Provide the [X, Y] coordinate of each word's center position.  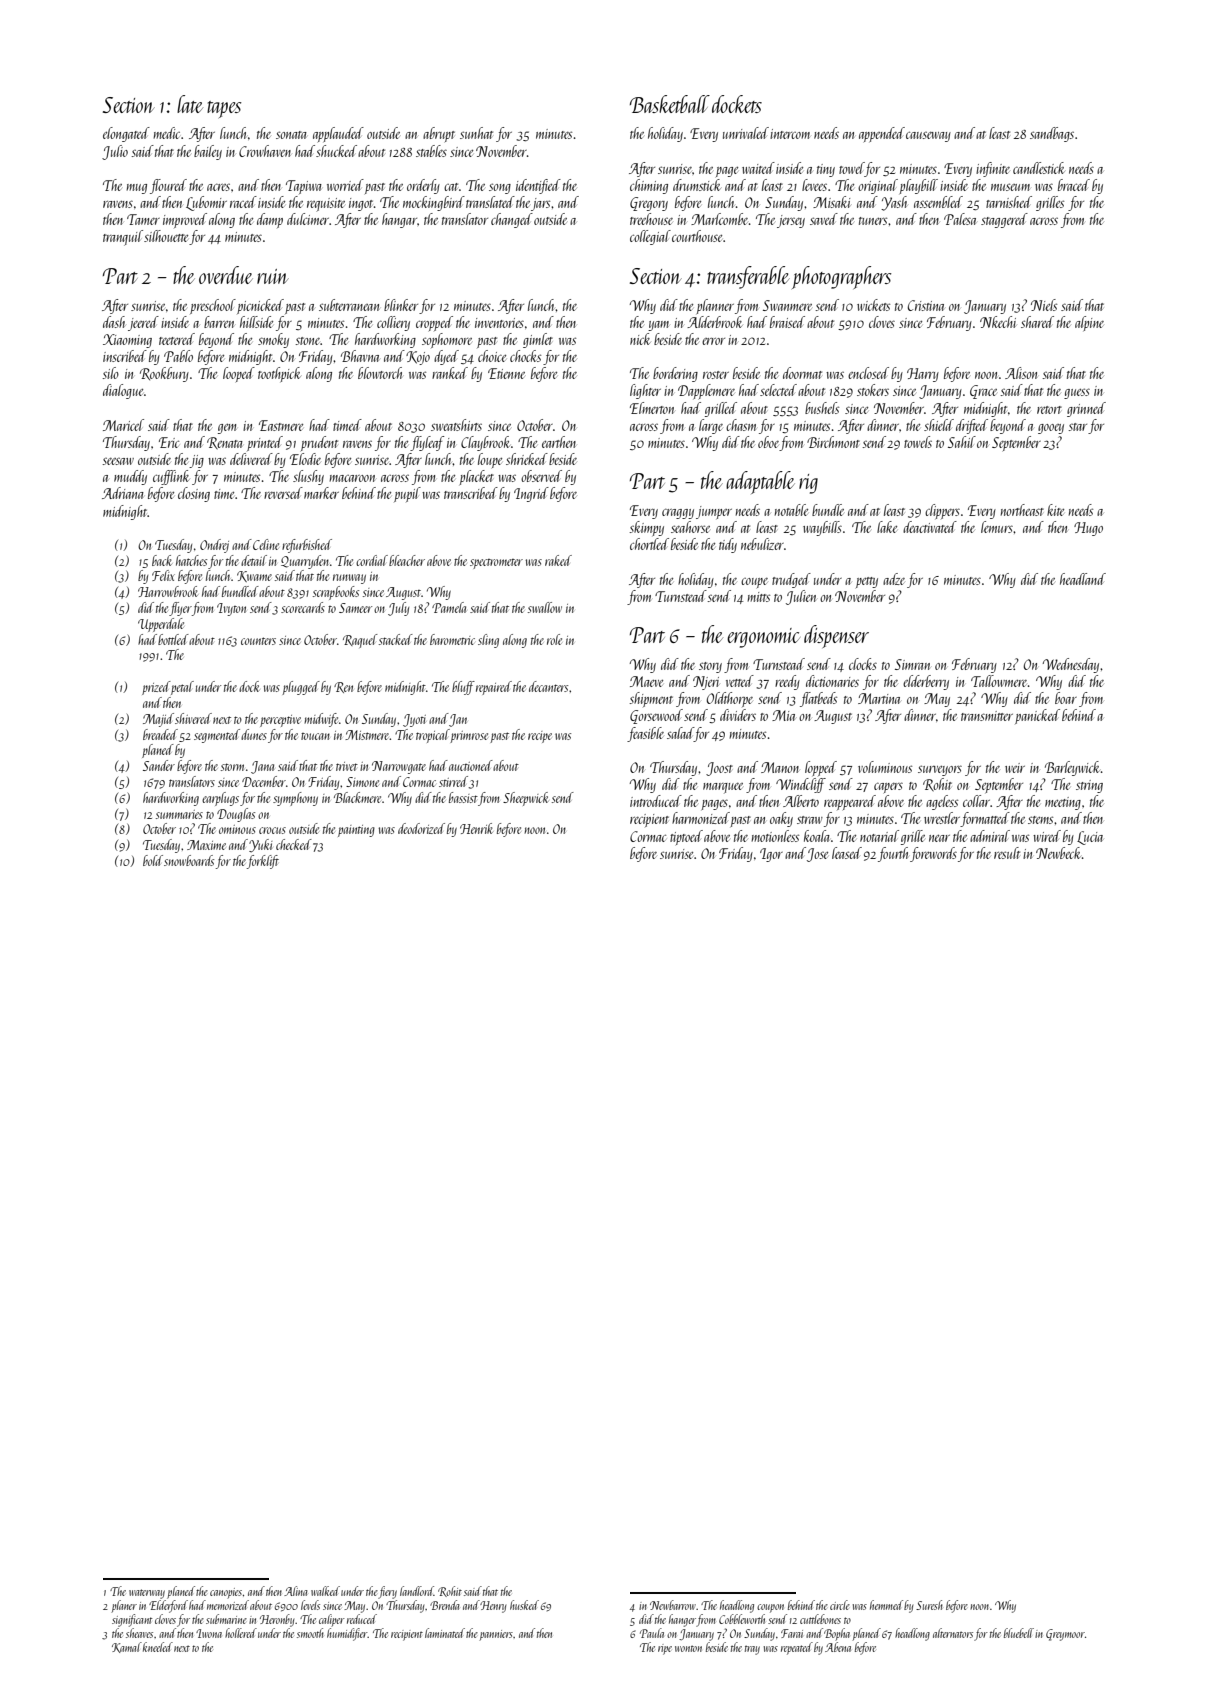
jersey [791, 221]
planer [124, 1606]
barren [219, 322]
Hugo [1088, 529]
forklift [263, 862]
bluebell [1019, 1633]
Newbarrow [673, 1605]
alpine [1089, 323]
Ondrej [214, 546]
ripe [665, 1649]
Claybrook [485, 443]
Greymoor [1065, 1635]
